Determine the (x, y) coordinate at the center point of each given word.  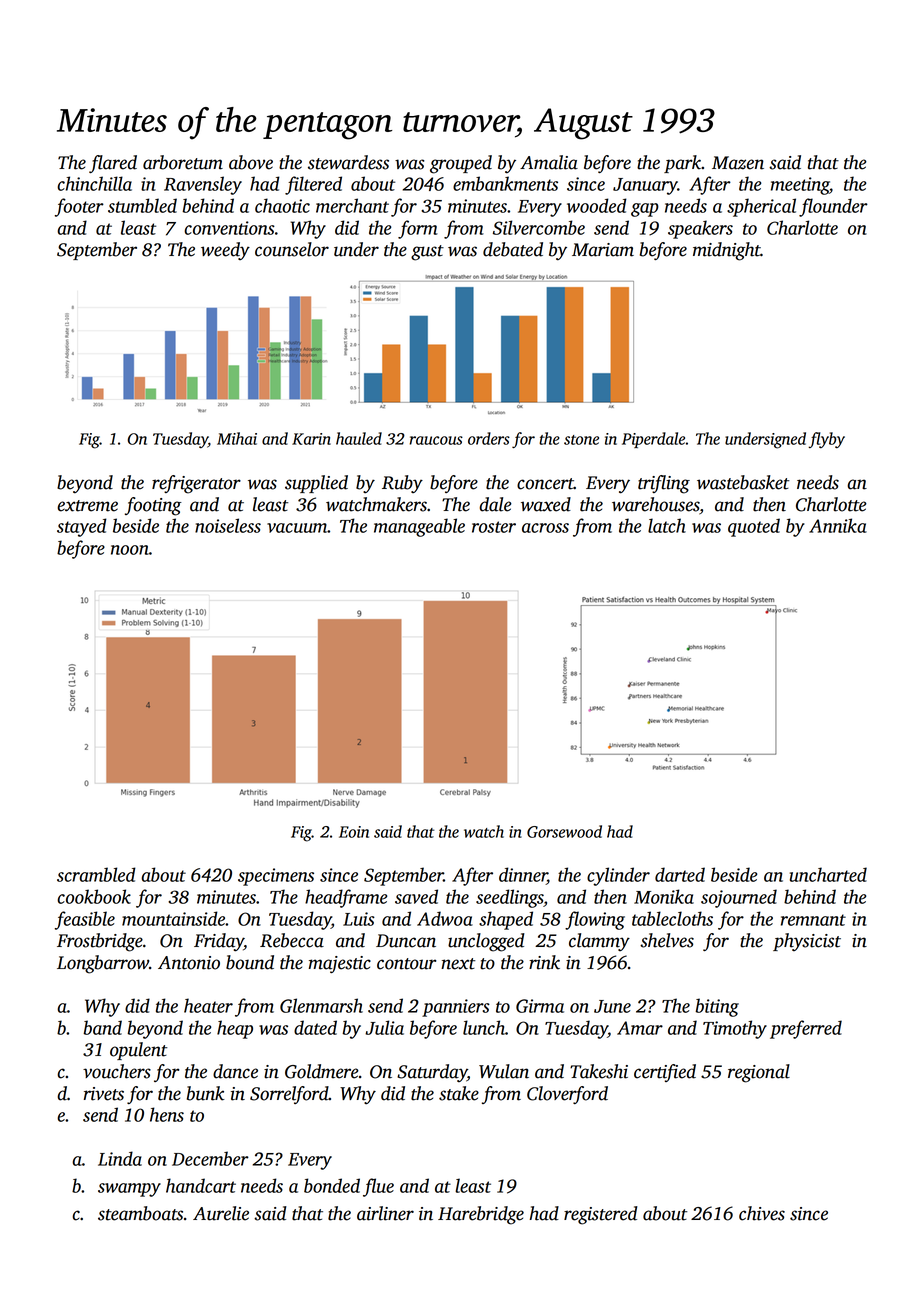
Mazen (738, 163)
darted (680, 874)
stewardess (348, 162)
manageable (419, 527)
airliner (385, 1213)
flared (113, 164)
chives (762, 1213)
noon (130, 550)
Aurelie (221, 1213)
